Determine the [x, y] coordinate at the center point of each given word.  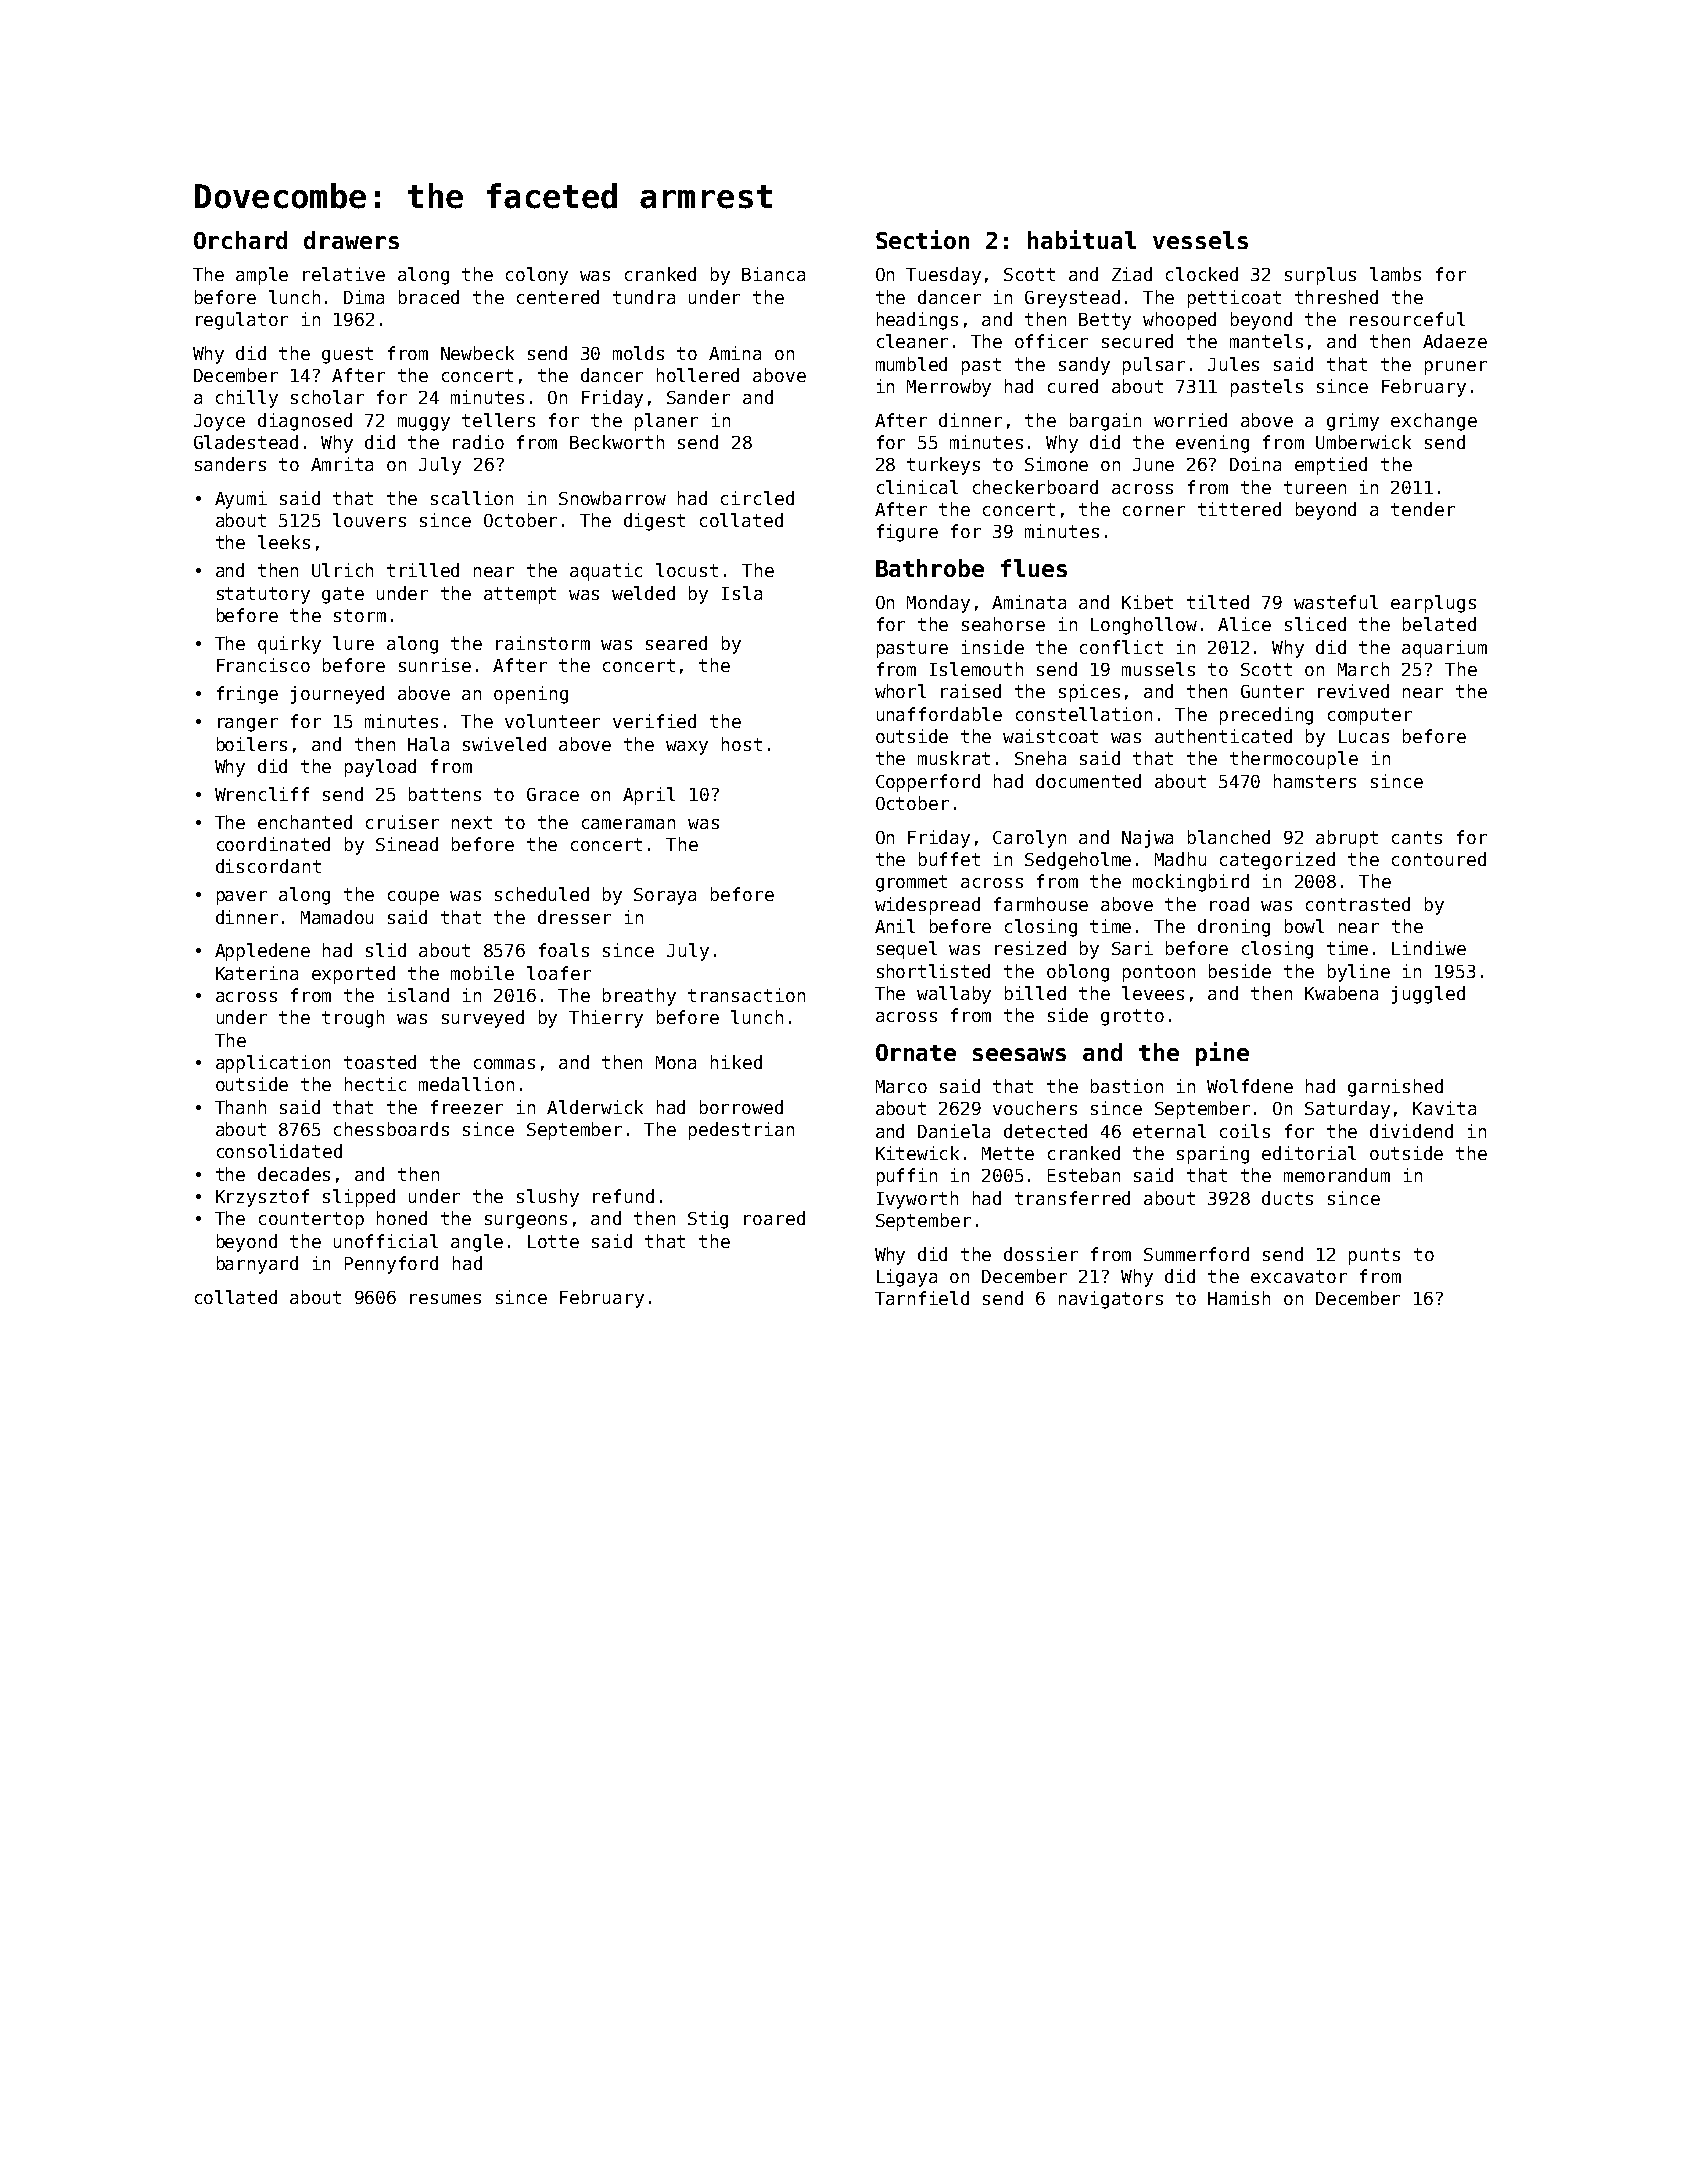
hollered [698, 375]
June [1153, 464]
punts [1374, 1256]
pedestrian [741, 1131]
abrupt [1347, 839]
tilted [1218, 602]
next [472, 822]
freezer [467, 1107]
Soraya [665, 896]
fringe [247, 695]
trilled [423, 570]
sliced [1315, 624]
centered [558, 297]
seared [676, 643]
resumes [445, 1299]
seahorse [1003, 624]
